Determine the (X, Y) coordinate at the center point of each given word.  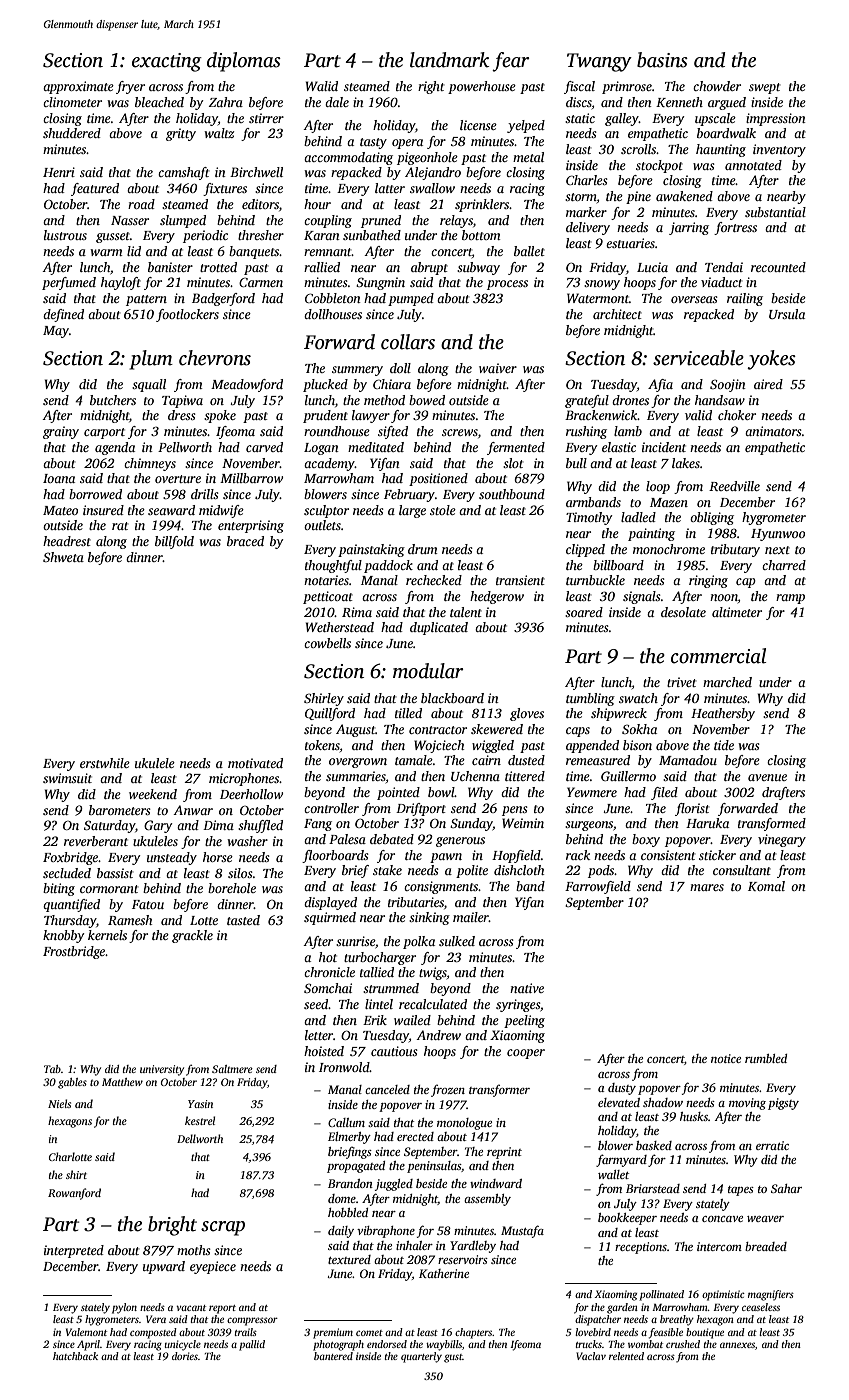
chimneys (150, 464)
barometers (119, 810)
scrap (223, 1228)
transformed (772, 824)
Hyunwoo (778, 535)
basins (662, 60)
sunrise (355, 941)
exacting (167, 62)
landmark (449, 60)
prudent (325, 416)
